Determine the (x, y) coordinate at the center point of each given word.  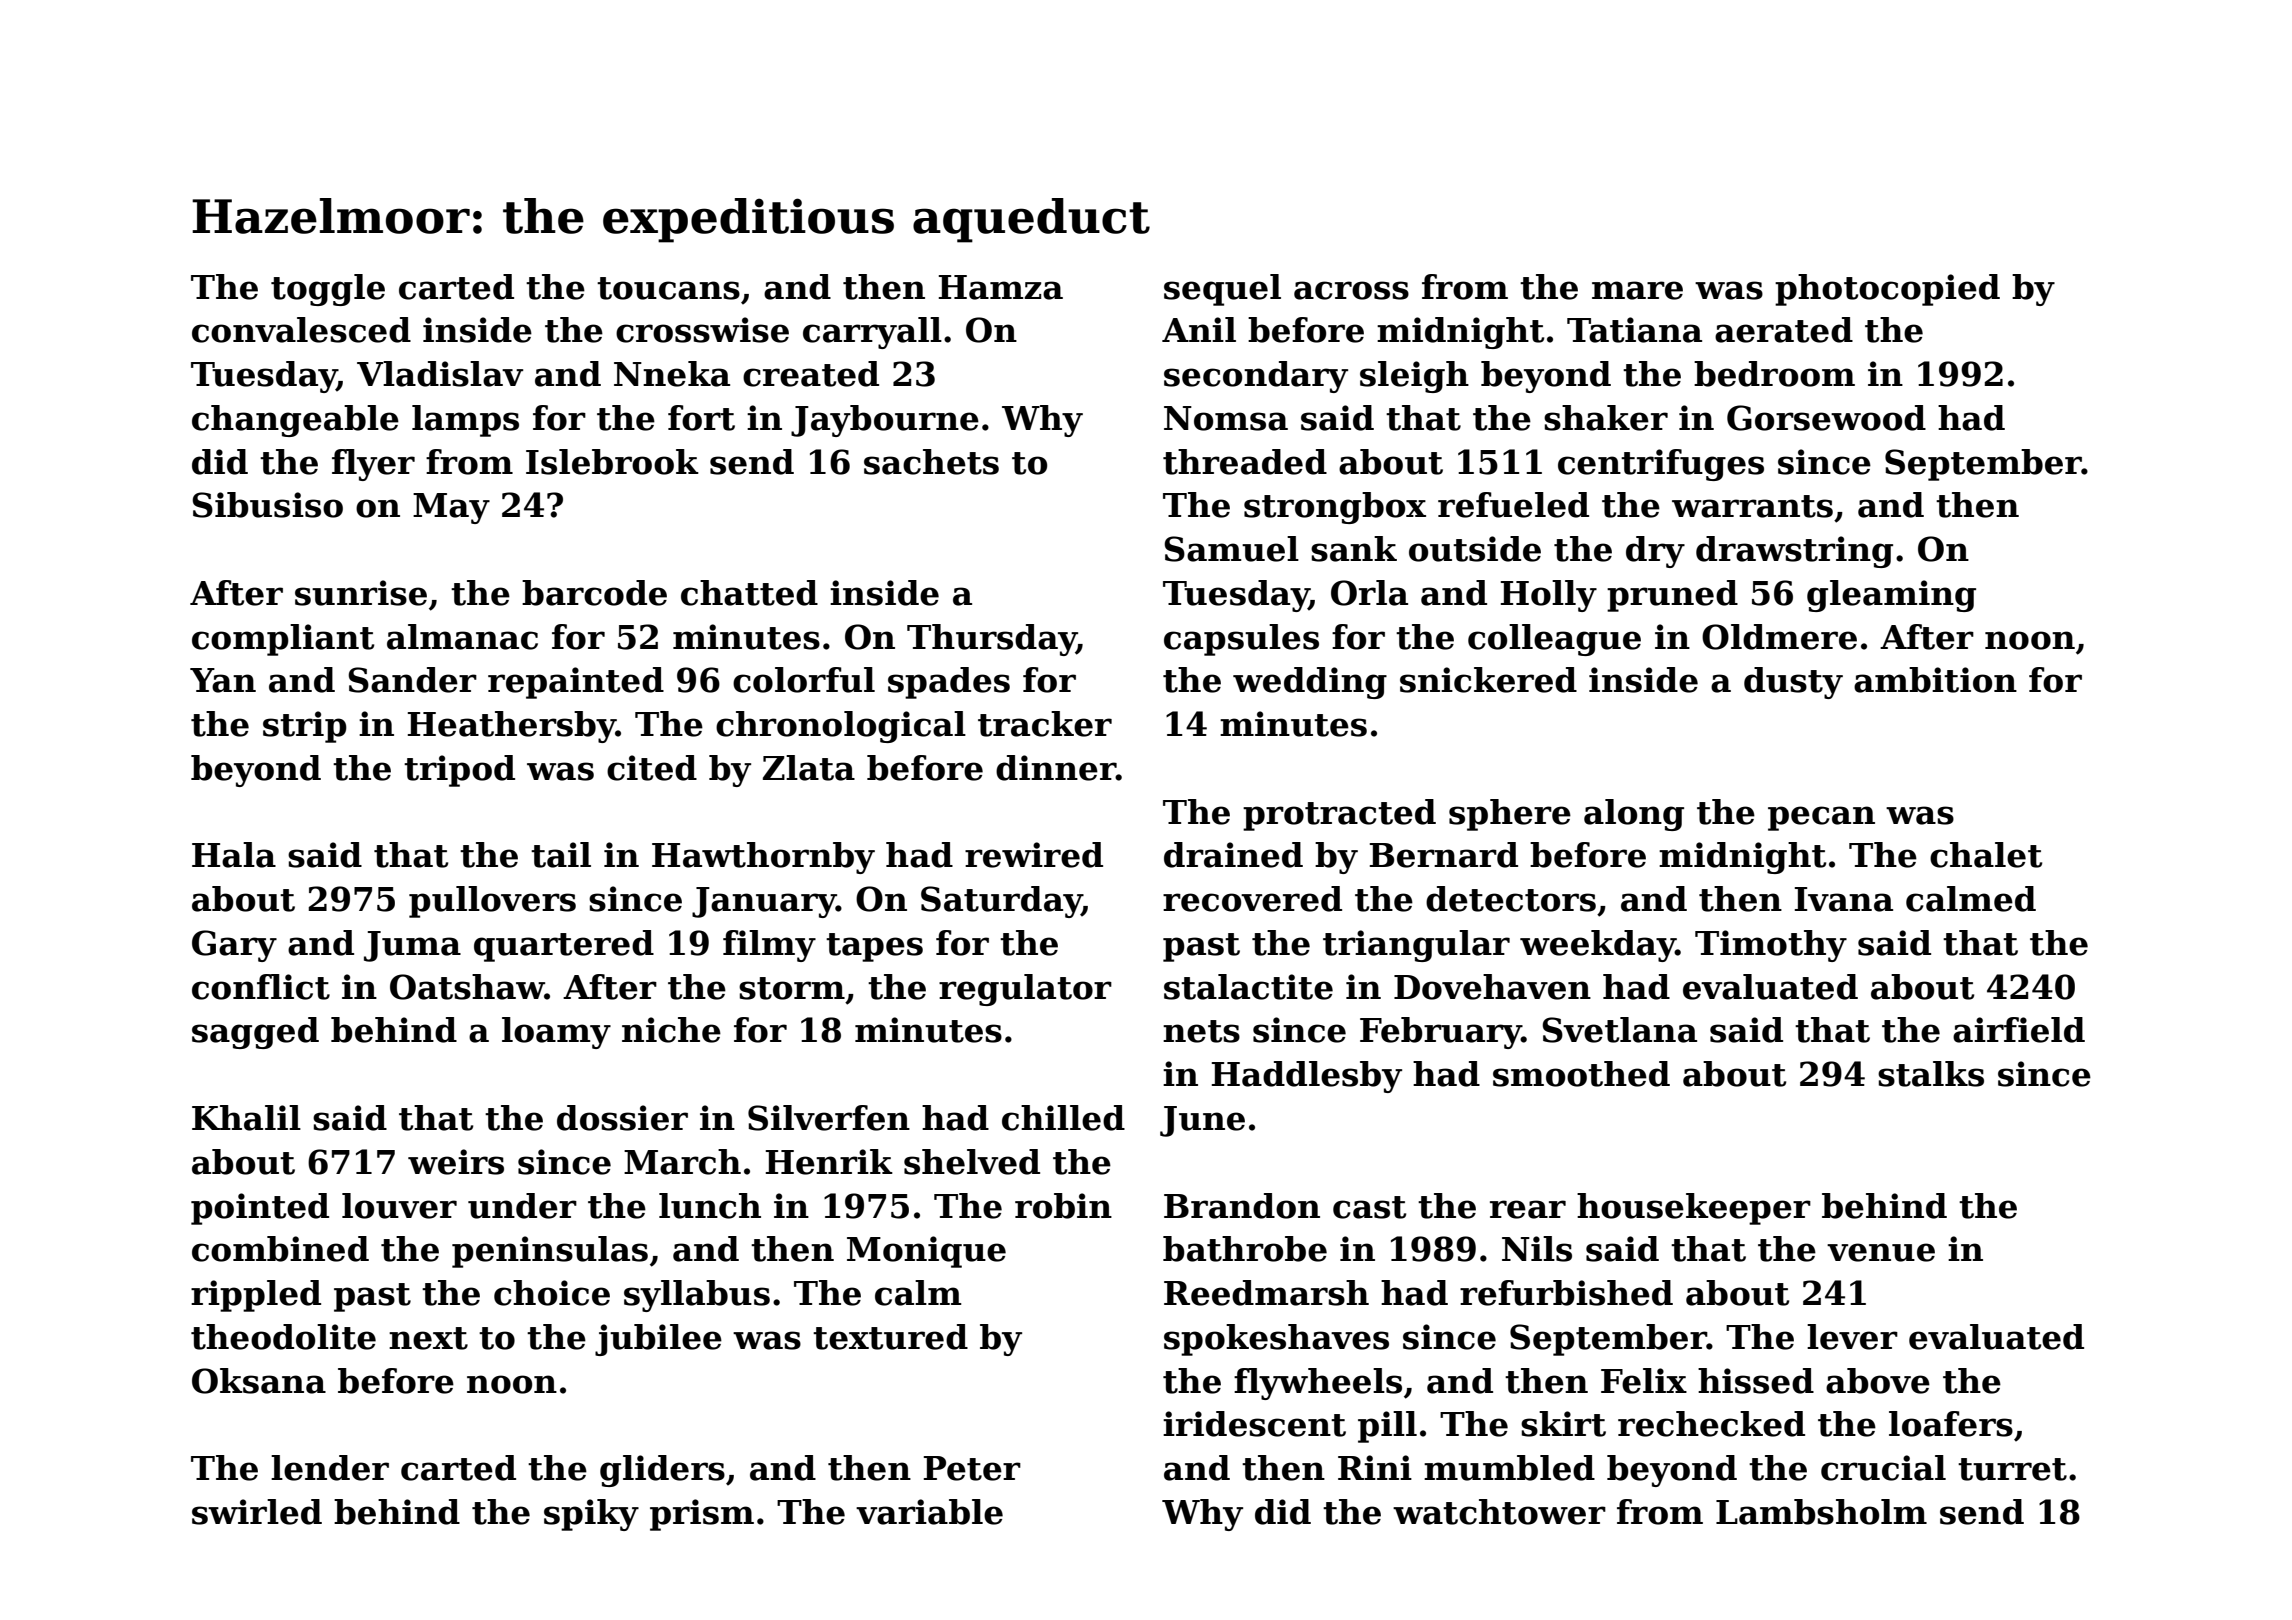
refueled (1513, 505)
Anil (1199, 329)
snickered (1488, 680)
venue (1881, 1252)
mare (1637, 290)
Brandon (1242, 1206)
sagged (255, 1033)
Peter (972, 1468)
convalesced (301, 330)
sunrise (361, 593)
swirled (257, 1512)
